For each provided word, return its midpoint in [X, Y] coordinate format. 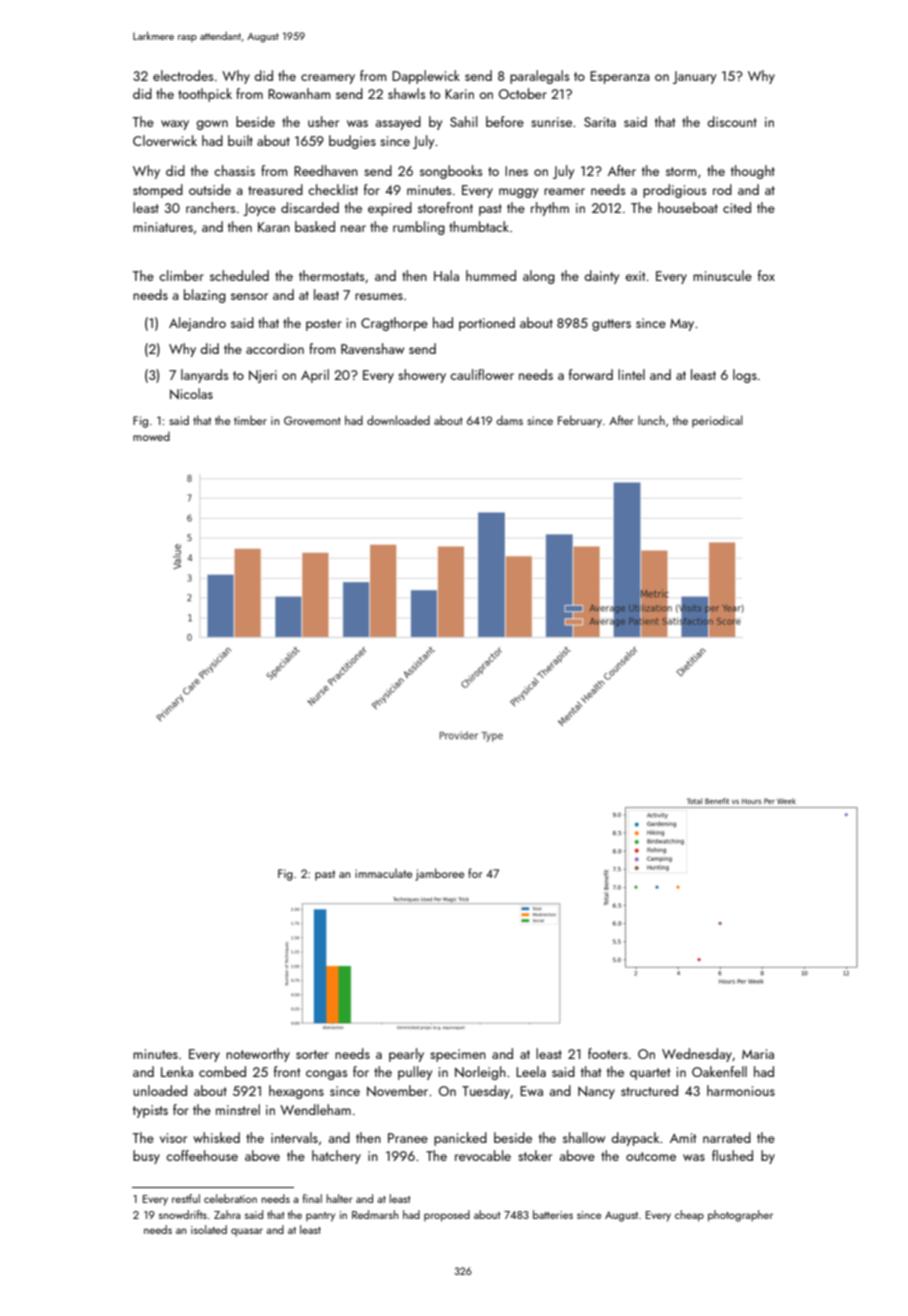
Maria [758, 1054]
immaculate [383, 873]
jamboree [439, 874]
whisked [216, 1137]
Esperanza [620, 77]
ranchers [210, 207]
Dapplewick [426, 77]
